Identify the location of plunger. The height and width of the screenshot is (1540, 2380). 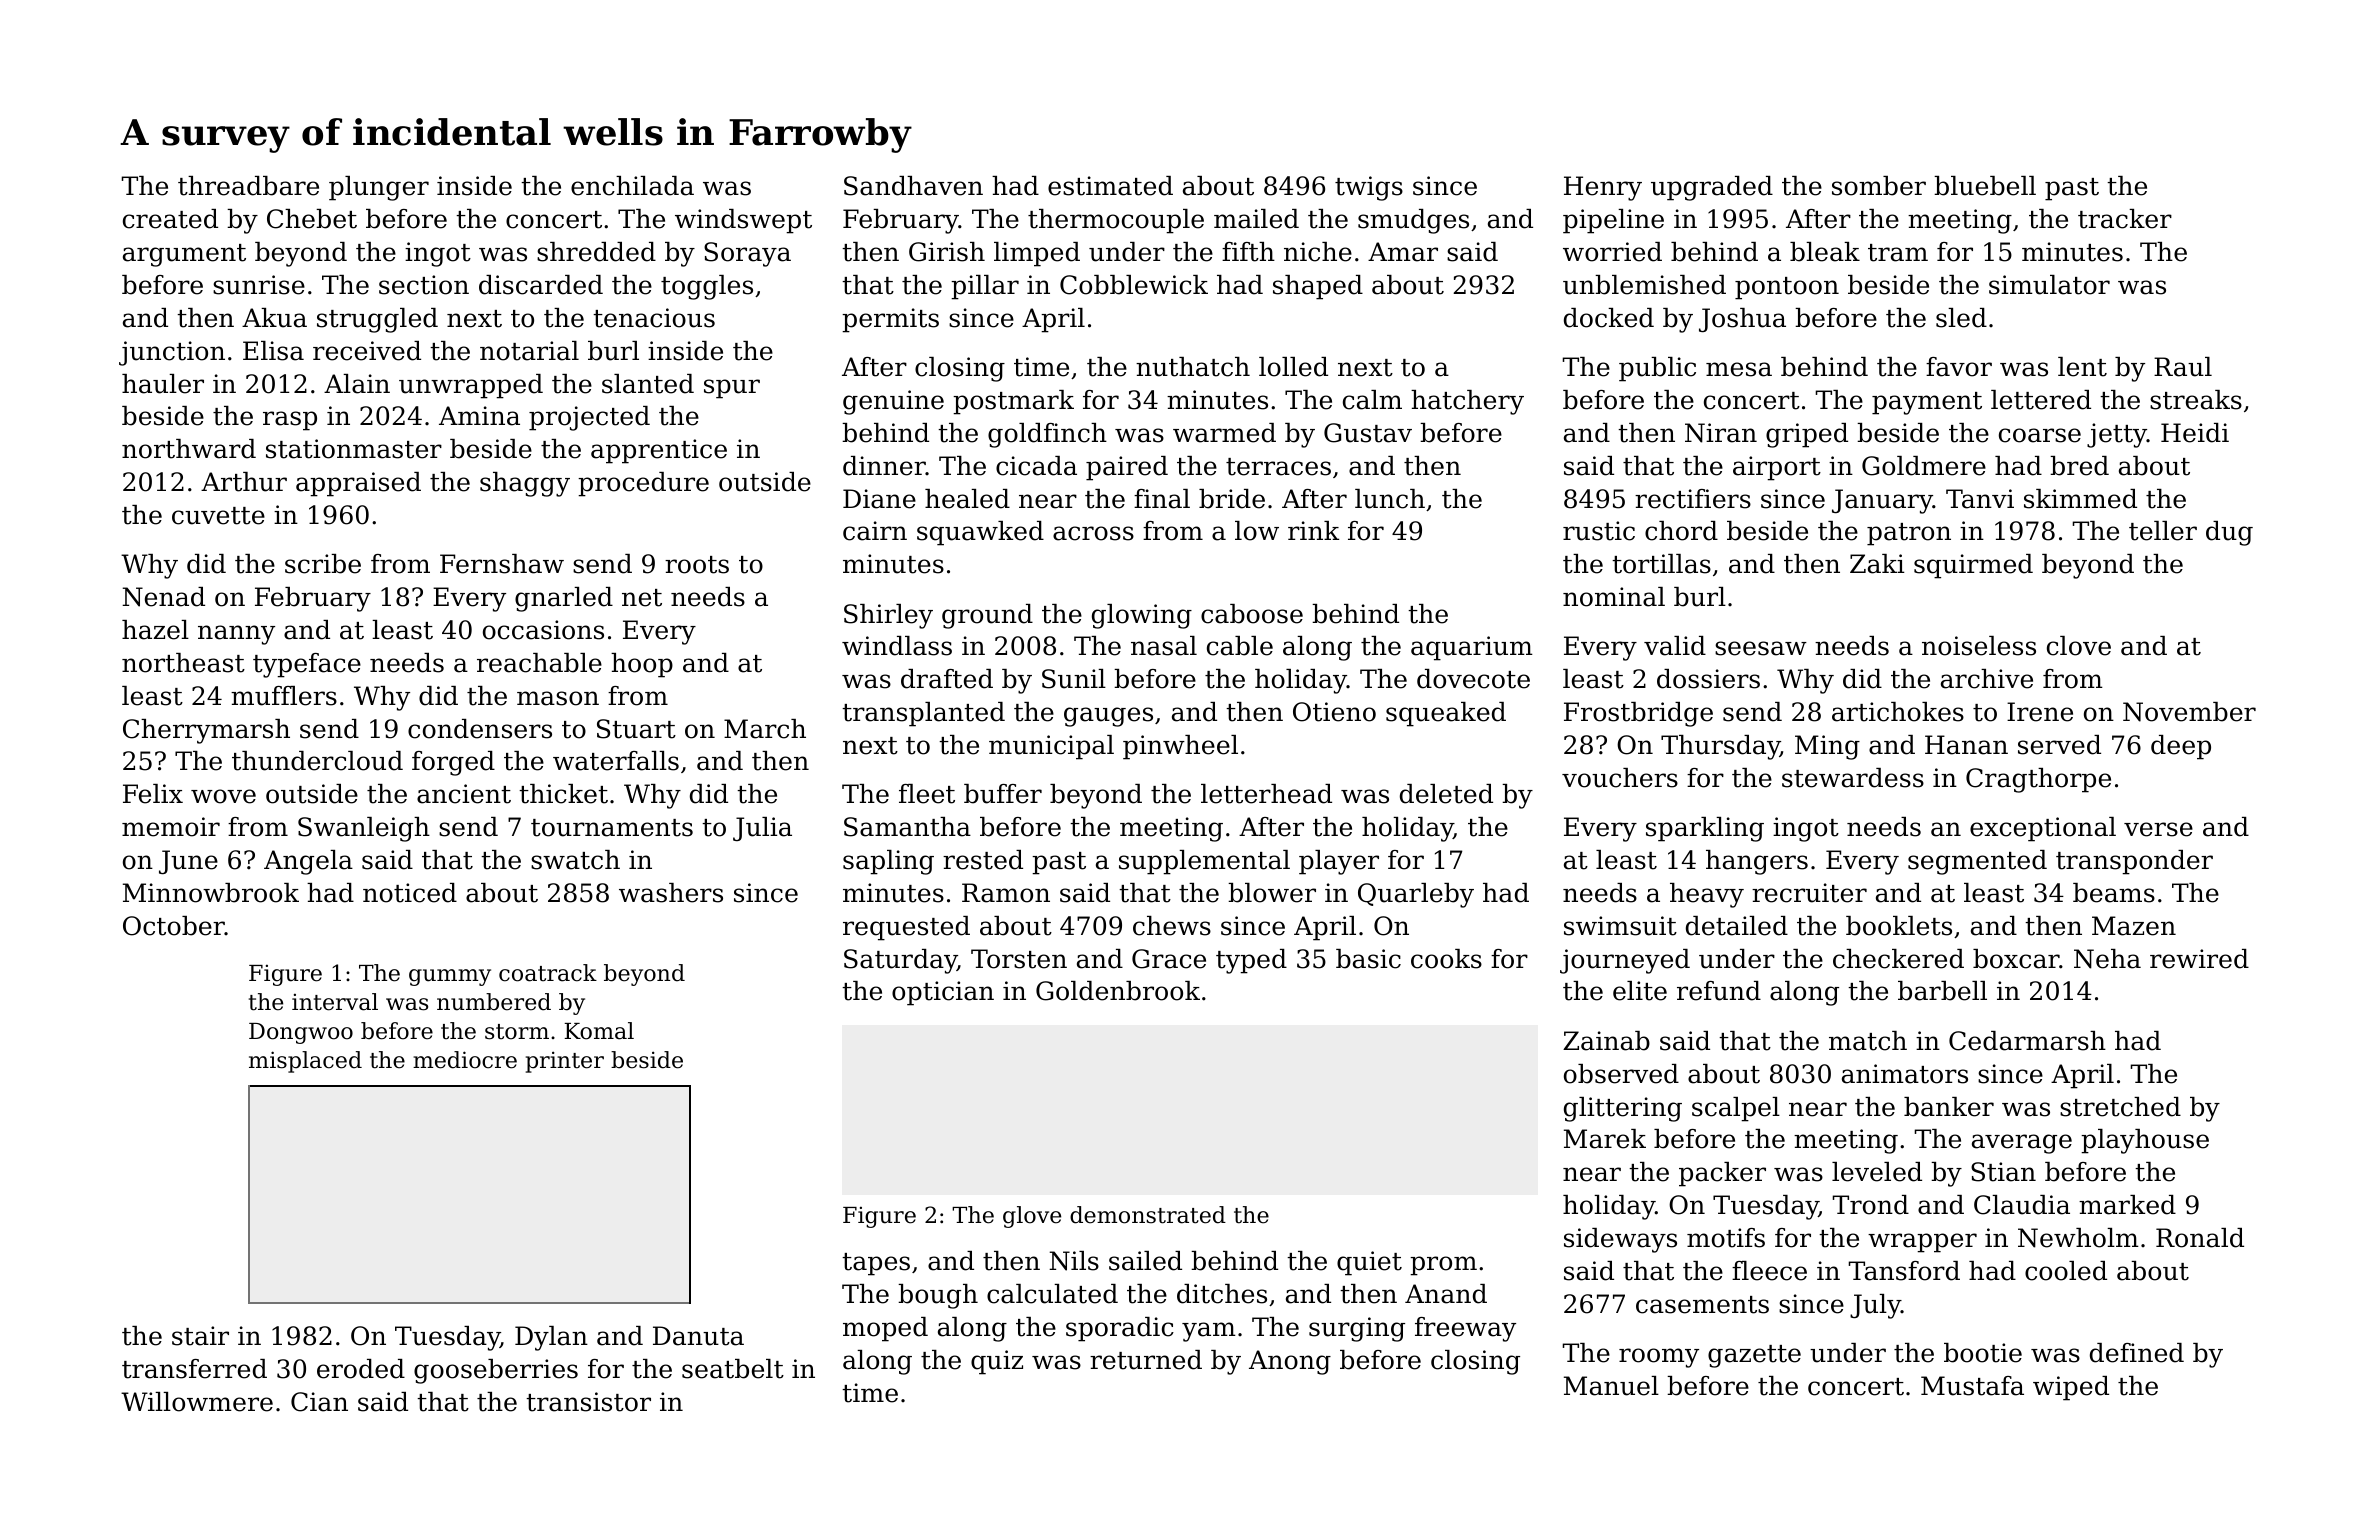
(379, 188).
